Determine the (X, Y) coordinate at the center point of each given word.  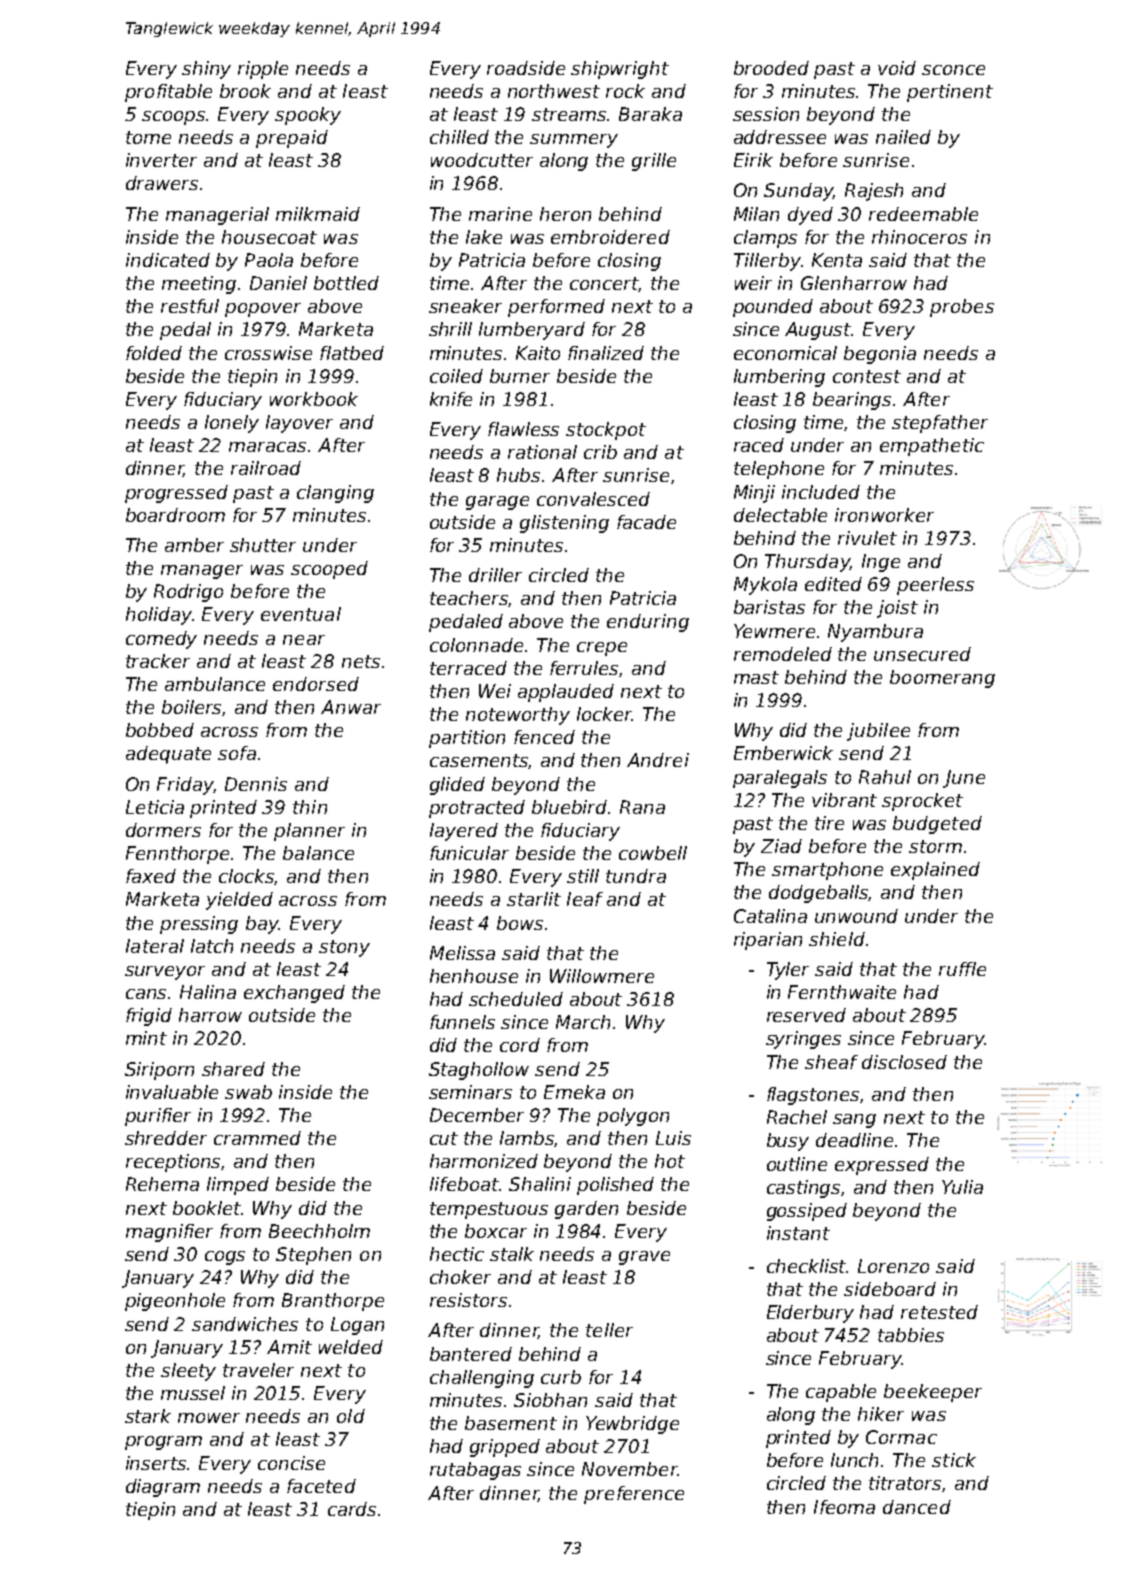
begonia (880, 355)
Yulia (962, 1187)
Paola (269, 260)
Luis (673, 1138)
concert (604, 284)
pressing (199, 925)
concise (291, 1463)
